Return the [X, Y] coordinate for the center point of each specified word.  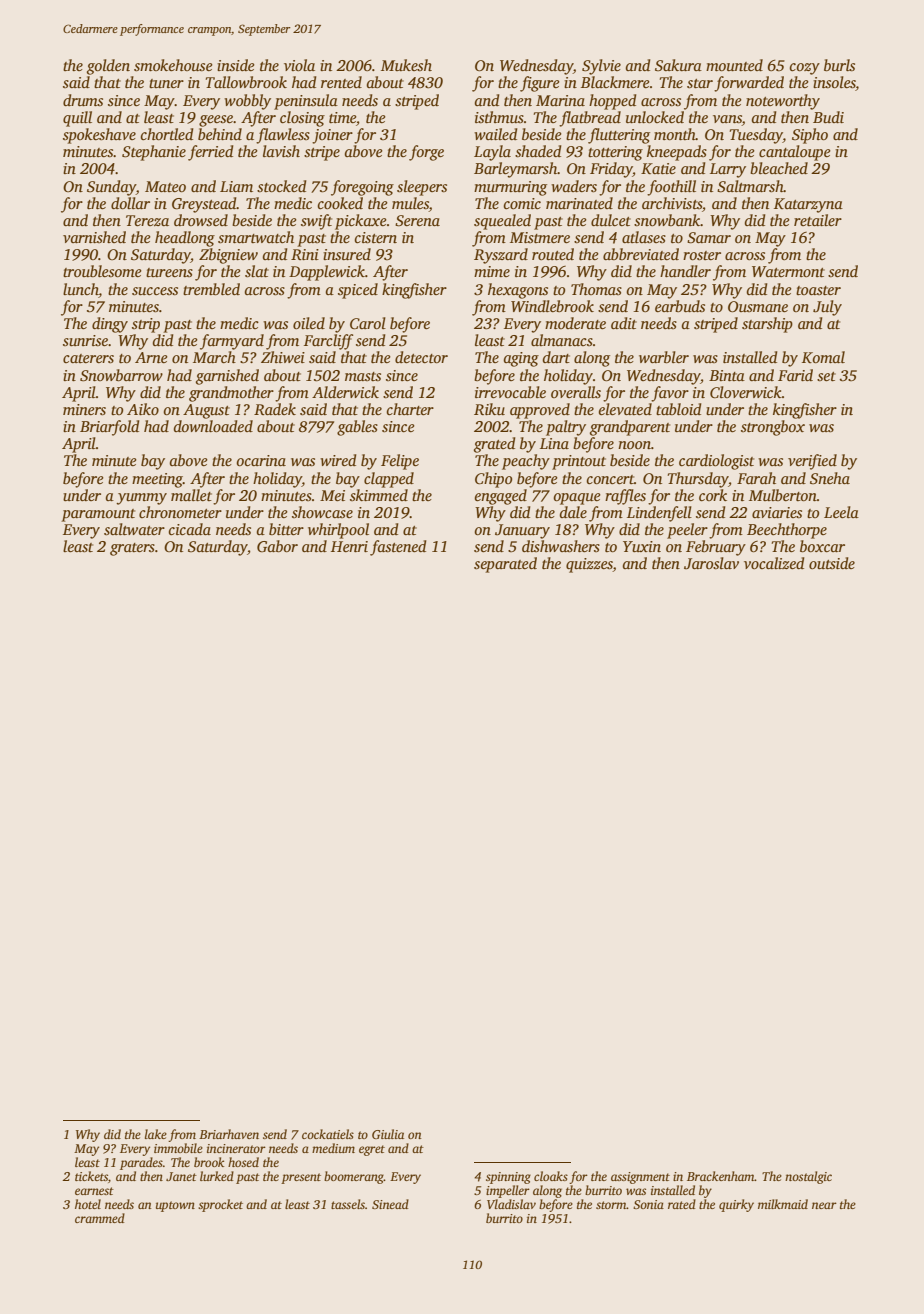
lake [156, 1134]
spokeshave [99, 136]
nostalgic [808, 1177]
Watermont [788, 271]
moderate [575, 323]
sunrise [85, 340]
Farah [756, 478]
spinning [508, 1178]
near [824, 1205]
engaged [500, 497]
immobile [178, 1148]
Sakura [678, 65]
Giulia [388, 1134]
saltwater [134, 529]
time [342, 117]
